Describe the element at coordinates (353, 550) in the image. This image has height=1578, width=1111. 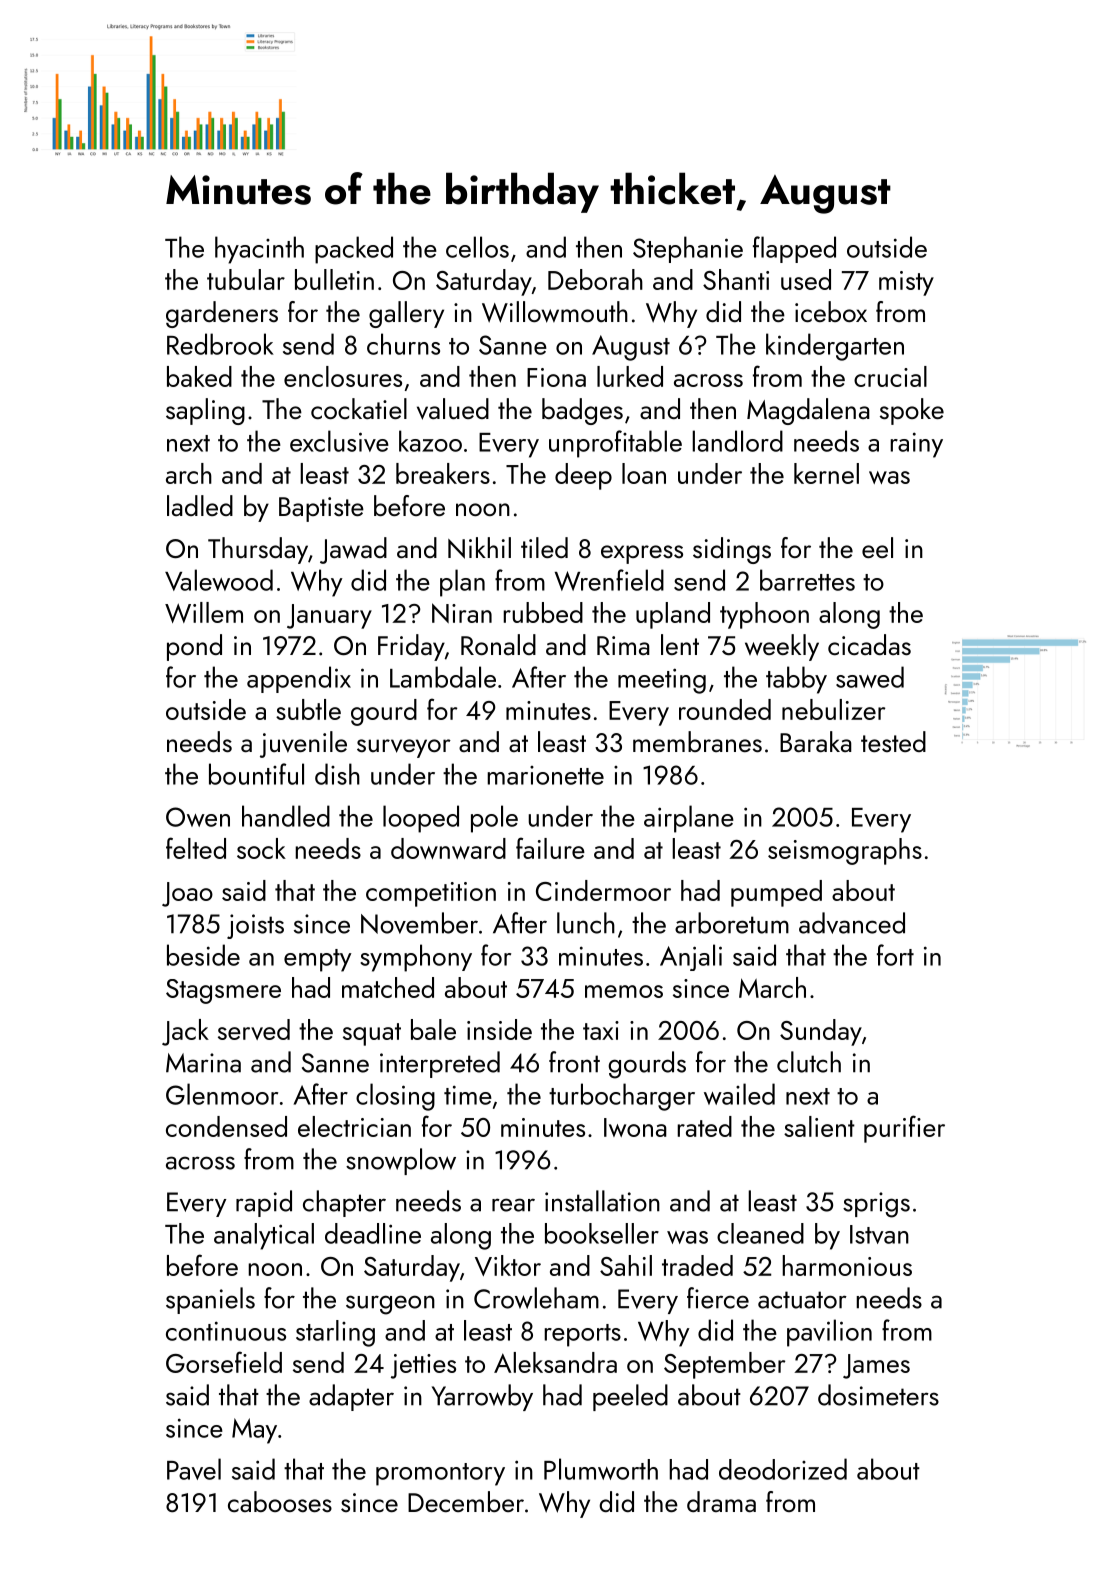
I see `Jawad` at that location.
